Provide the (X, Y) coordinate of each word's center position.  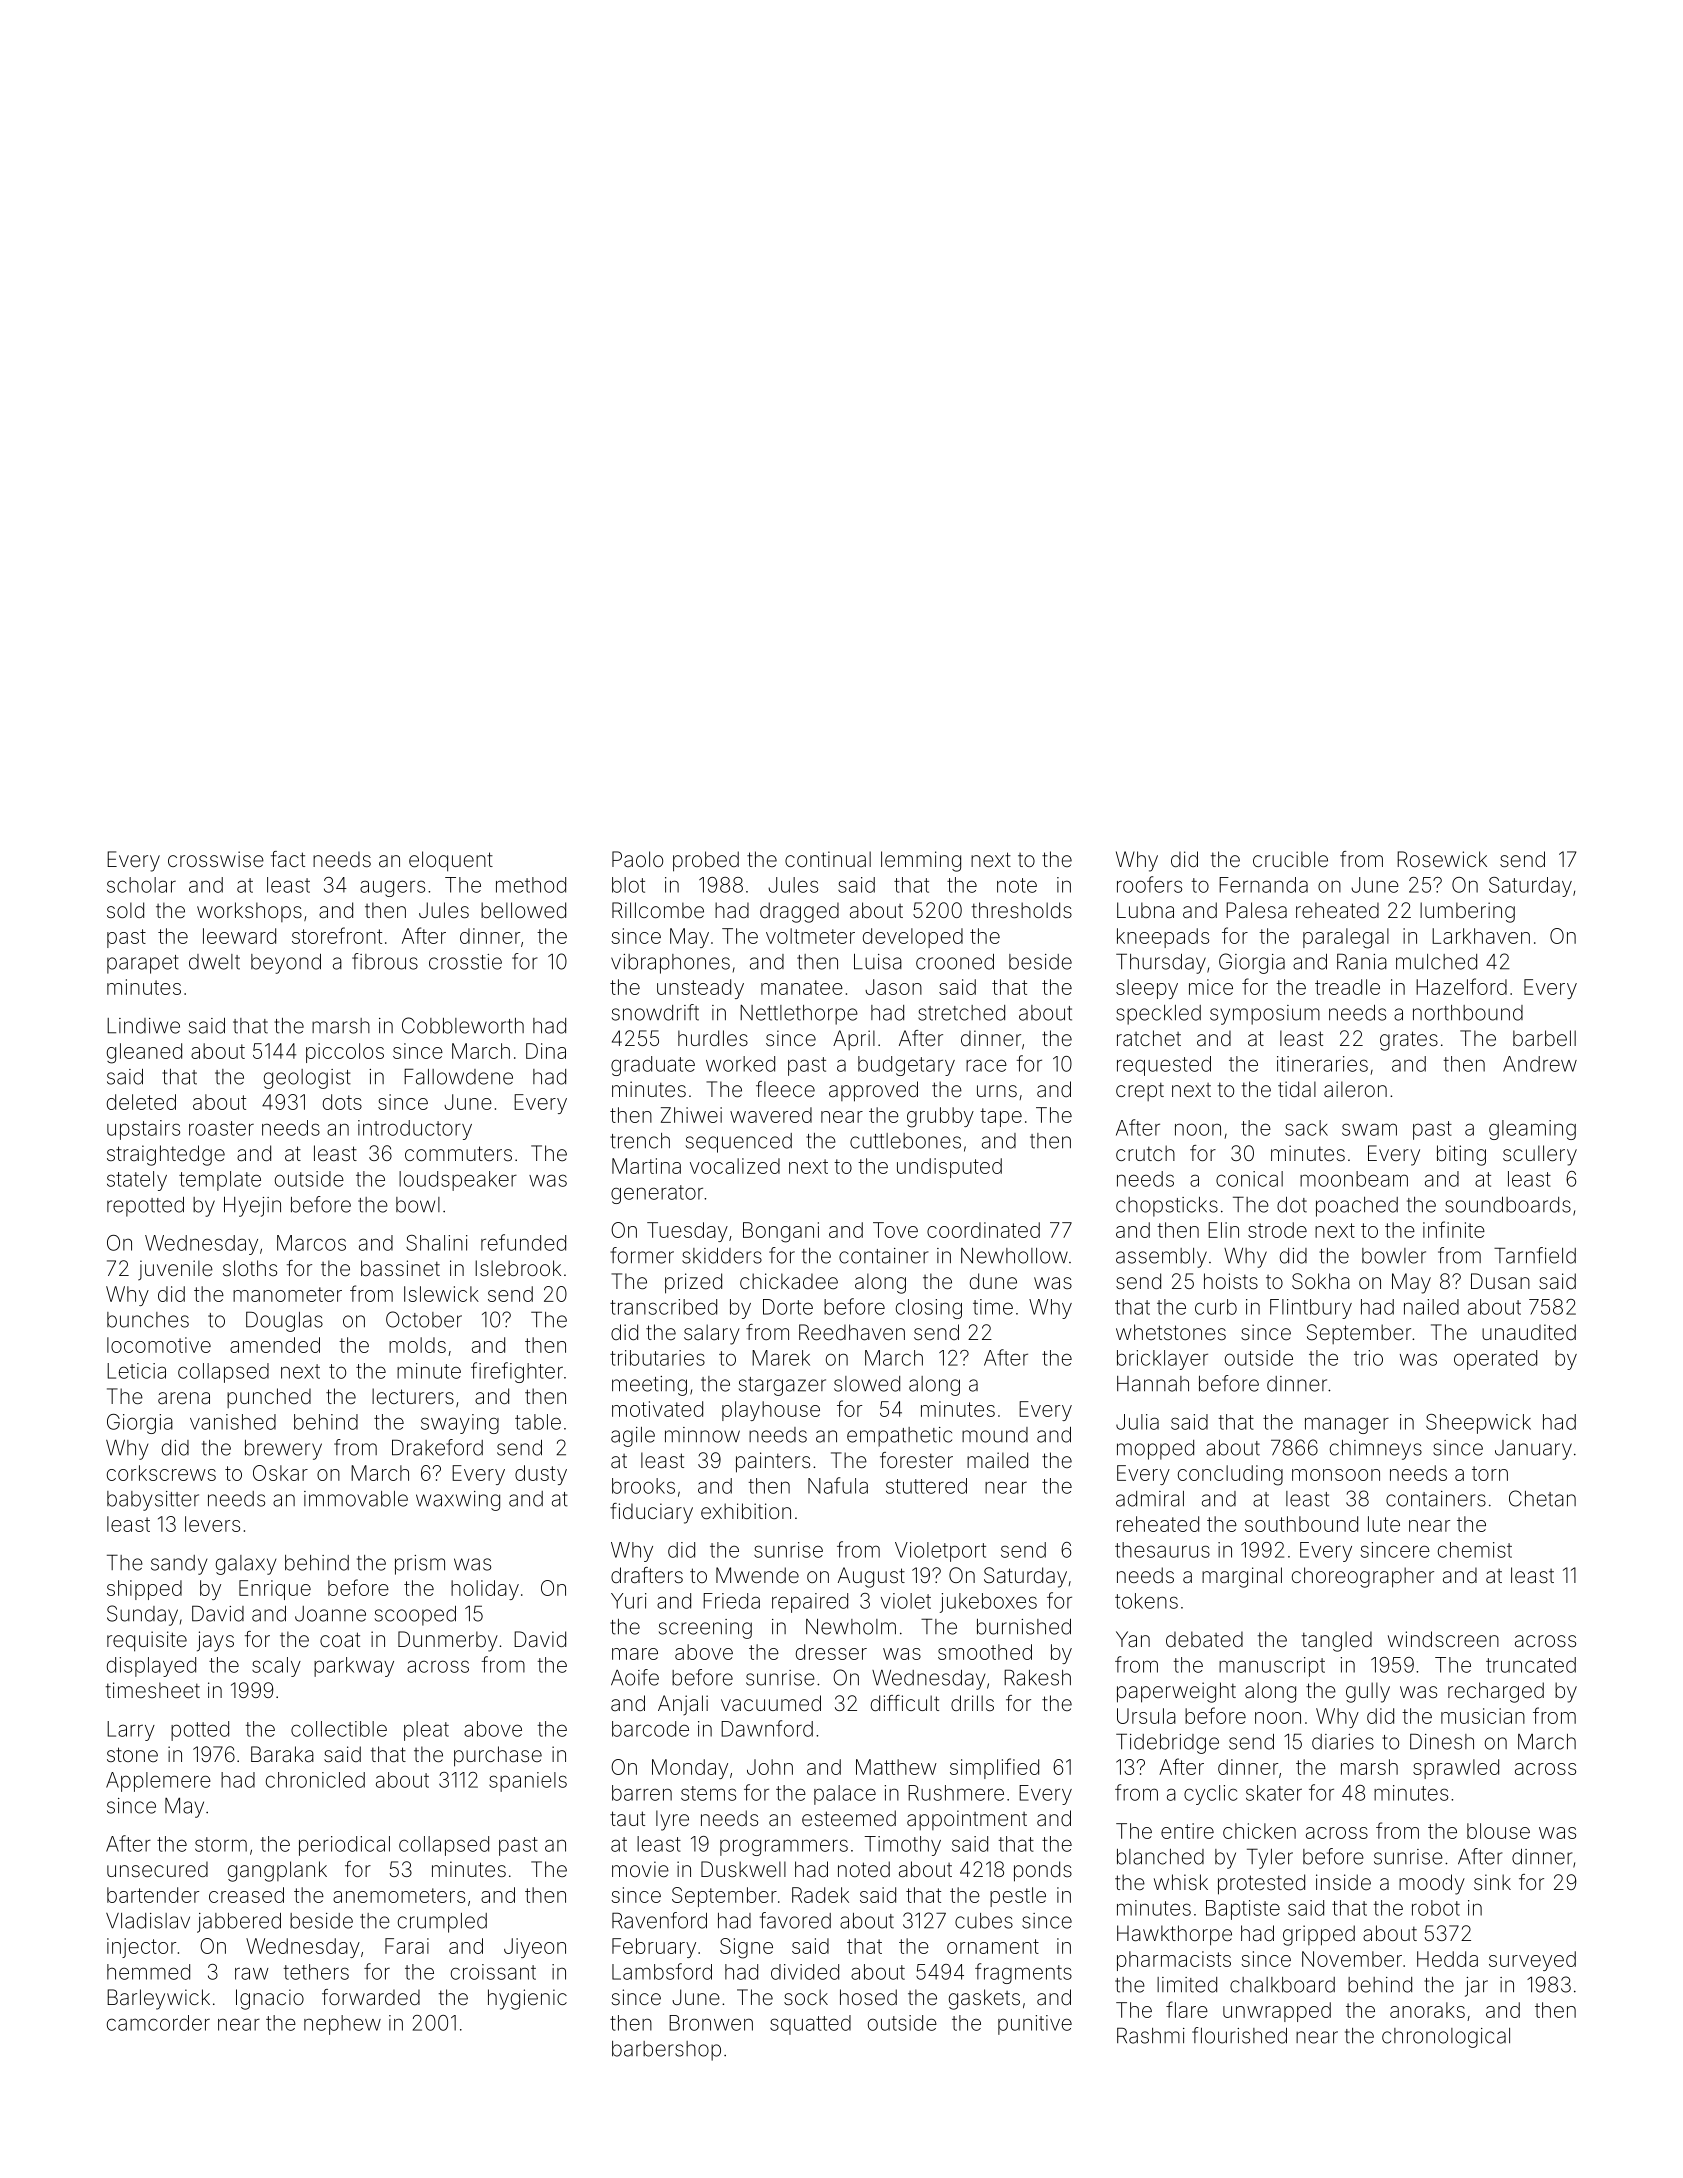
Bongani (781, 1232)
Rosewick (1442, 859)
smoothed (985, 1652)
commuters (458, 1153)
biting (1461, 1155)
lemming (921, 861)
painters (773, 1462)
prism (420, 1565)
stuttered (926, 1486)
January (1533, 1450)
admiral (1150, 1499)
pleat (426, 1731)
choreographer (1363, 1577)
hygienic (527, 1999)
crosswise (216, 859)
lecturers (413, 1396)
